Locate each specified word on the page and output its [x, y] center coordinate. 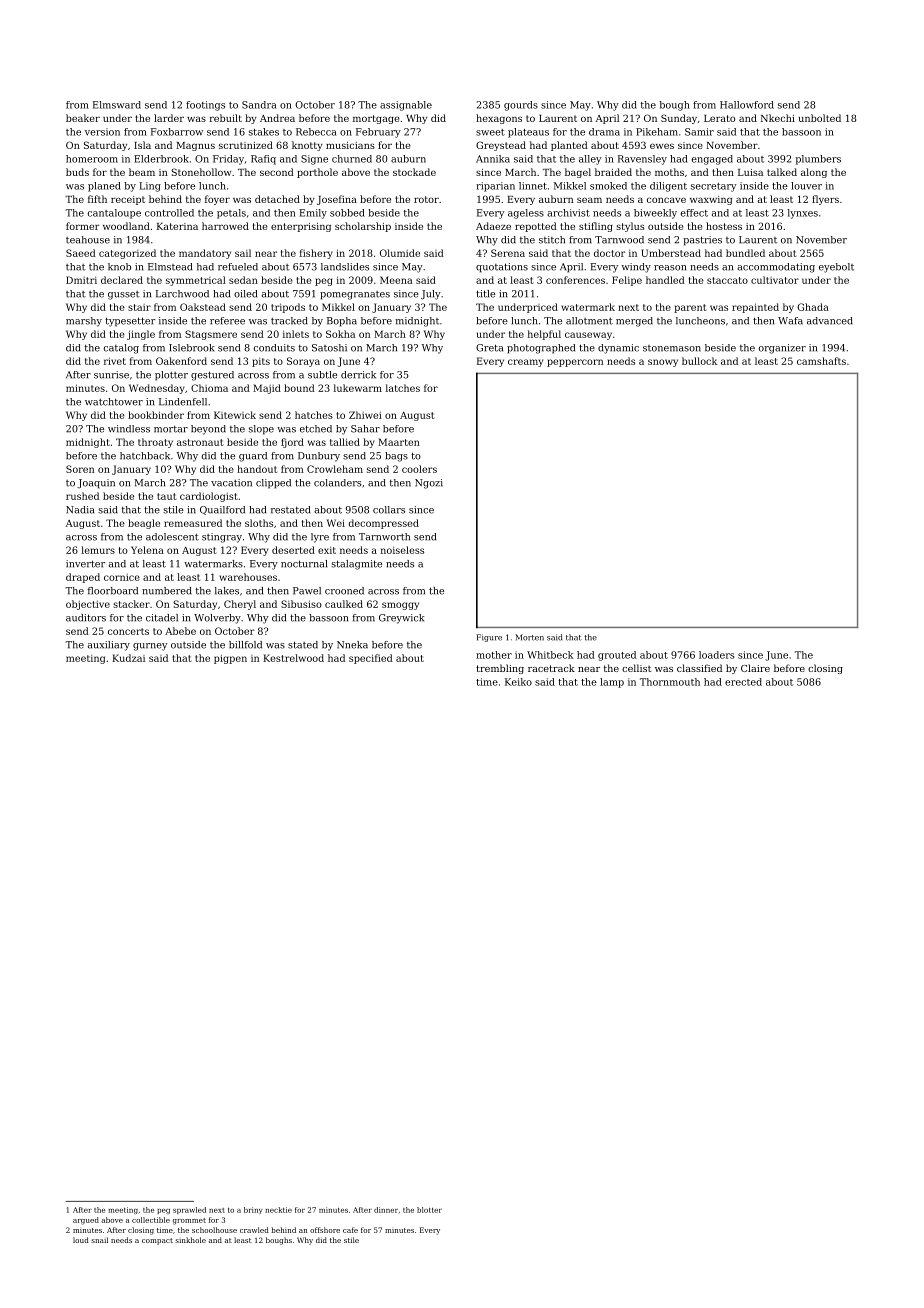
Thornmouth [670, 682]
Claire [755, 668]
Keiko [518, 682]
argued [86, 1221]
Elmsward [117, 105]
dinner [386, 1210]
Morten [530, 637]
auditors [86, 618]
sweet [490, 132]
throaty [155, 443]
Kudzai [128, 658]
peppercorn [575, 363]
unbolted [820, 118]
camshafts [821, 361]
